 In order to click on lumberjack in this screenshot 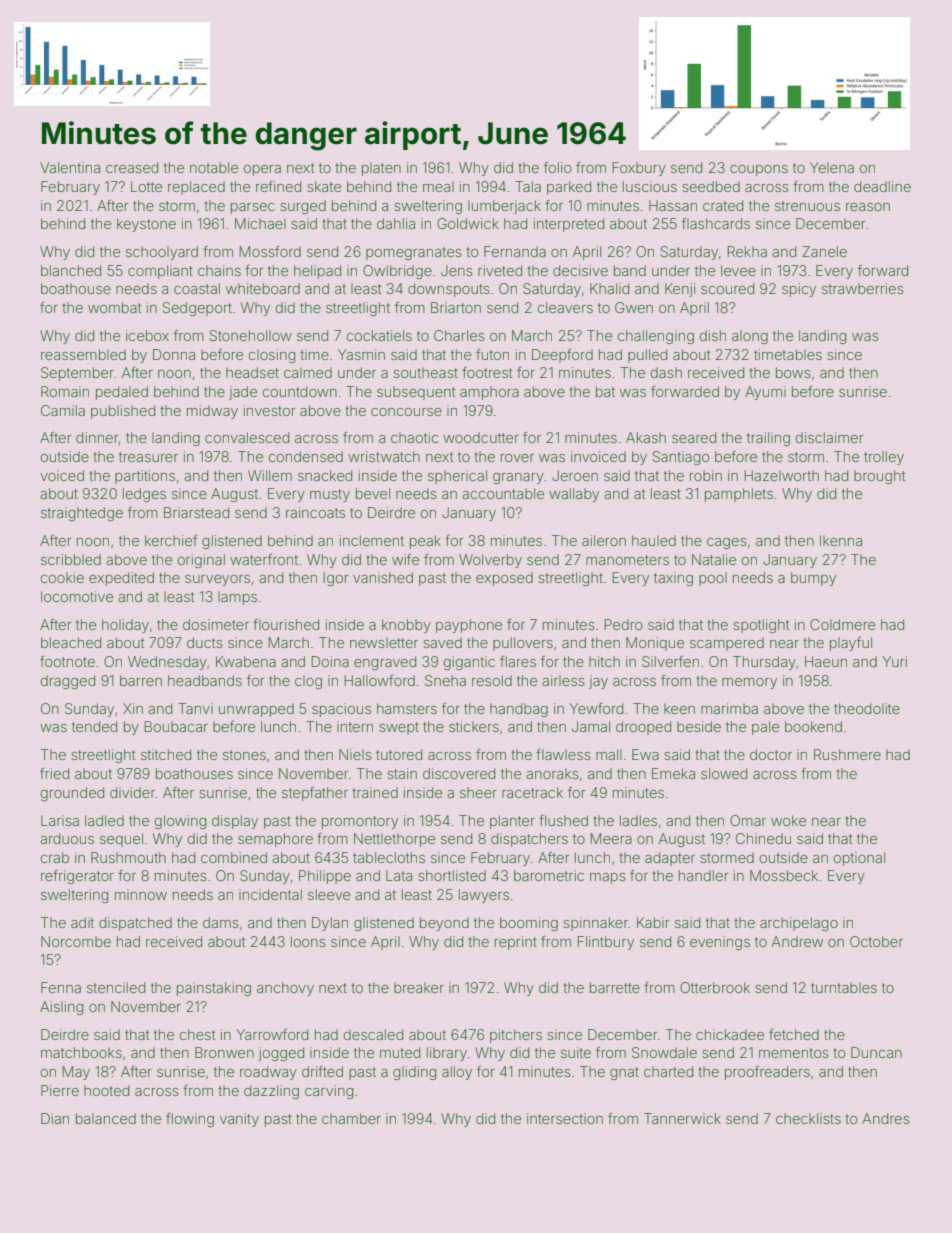, I will do `click(504, 207)`.
